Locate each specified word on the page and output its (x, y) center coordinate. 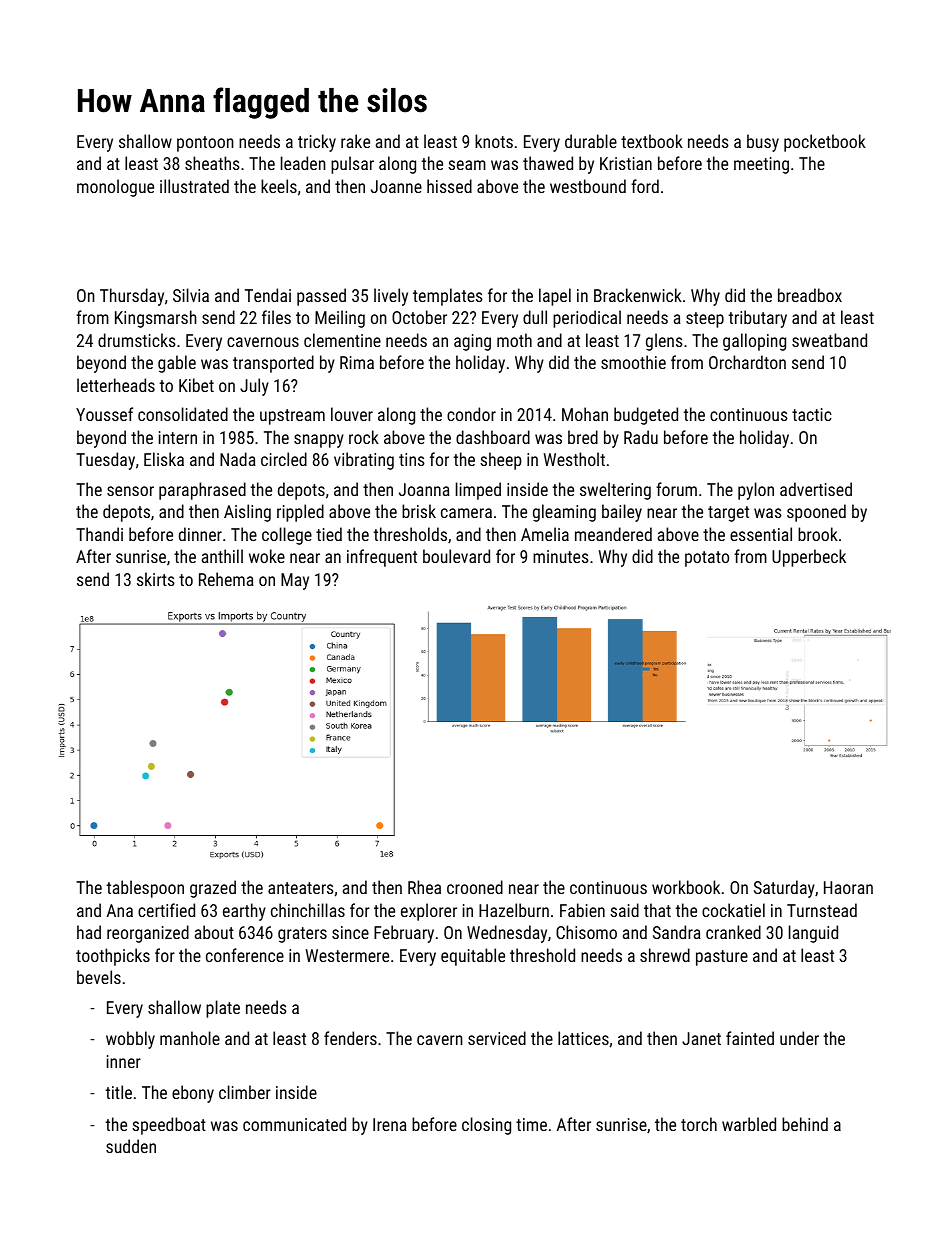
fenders (350, 1038)
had (89, 932)
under (799, 1038)
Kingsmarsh (156, 319)
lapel (555, 297)
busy (763, 143)
